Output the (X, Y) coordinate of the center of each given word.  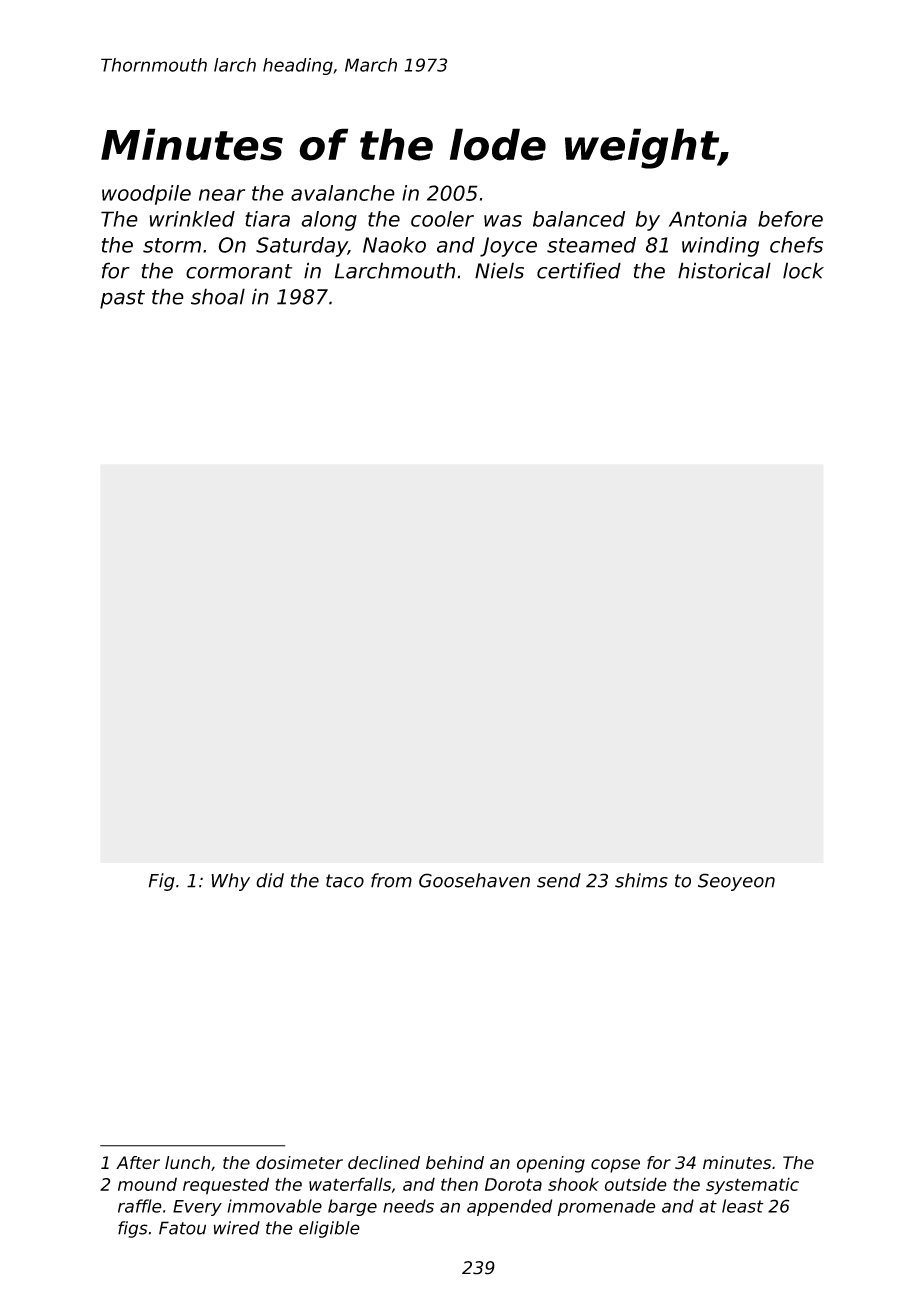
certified (579, 270)
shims (641, 880)
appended (509, 1207)
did (270, 880)
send (559, 880)
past (122, 299)
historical (724, 270)
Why (230, 882)
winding (720, 247)
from (391, 880)
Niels (499, 270)
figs (133, 1229)
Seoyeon (736, 882)
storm (172, 245)
